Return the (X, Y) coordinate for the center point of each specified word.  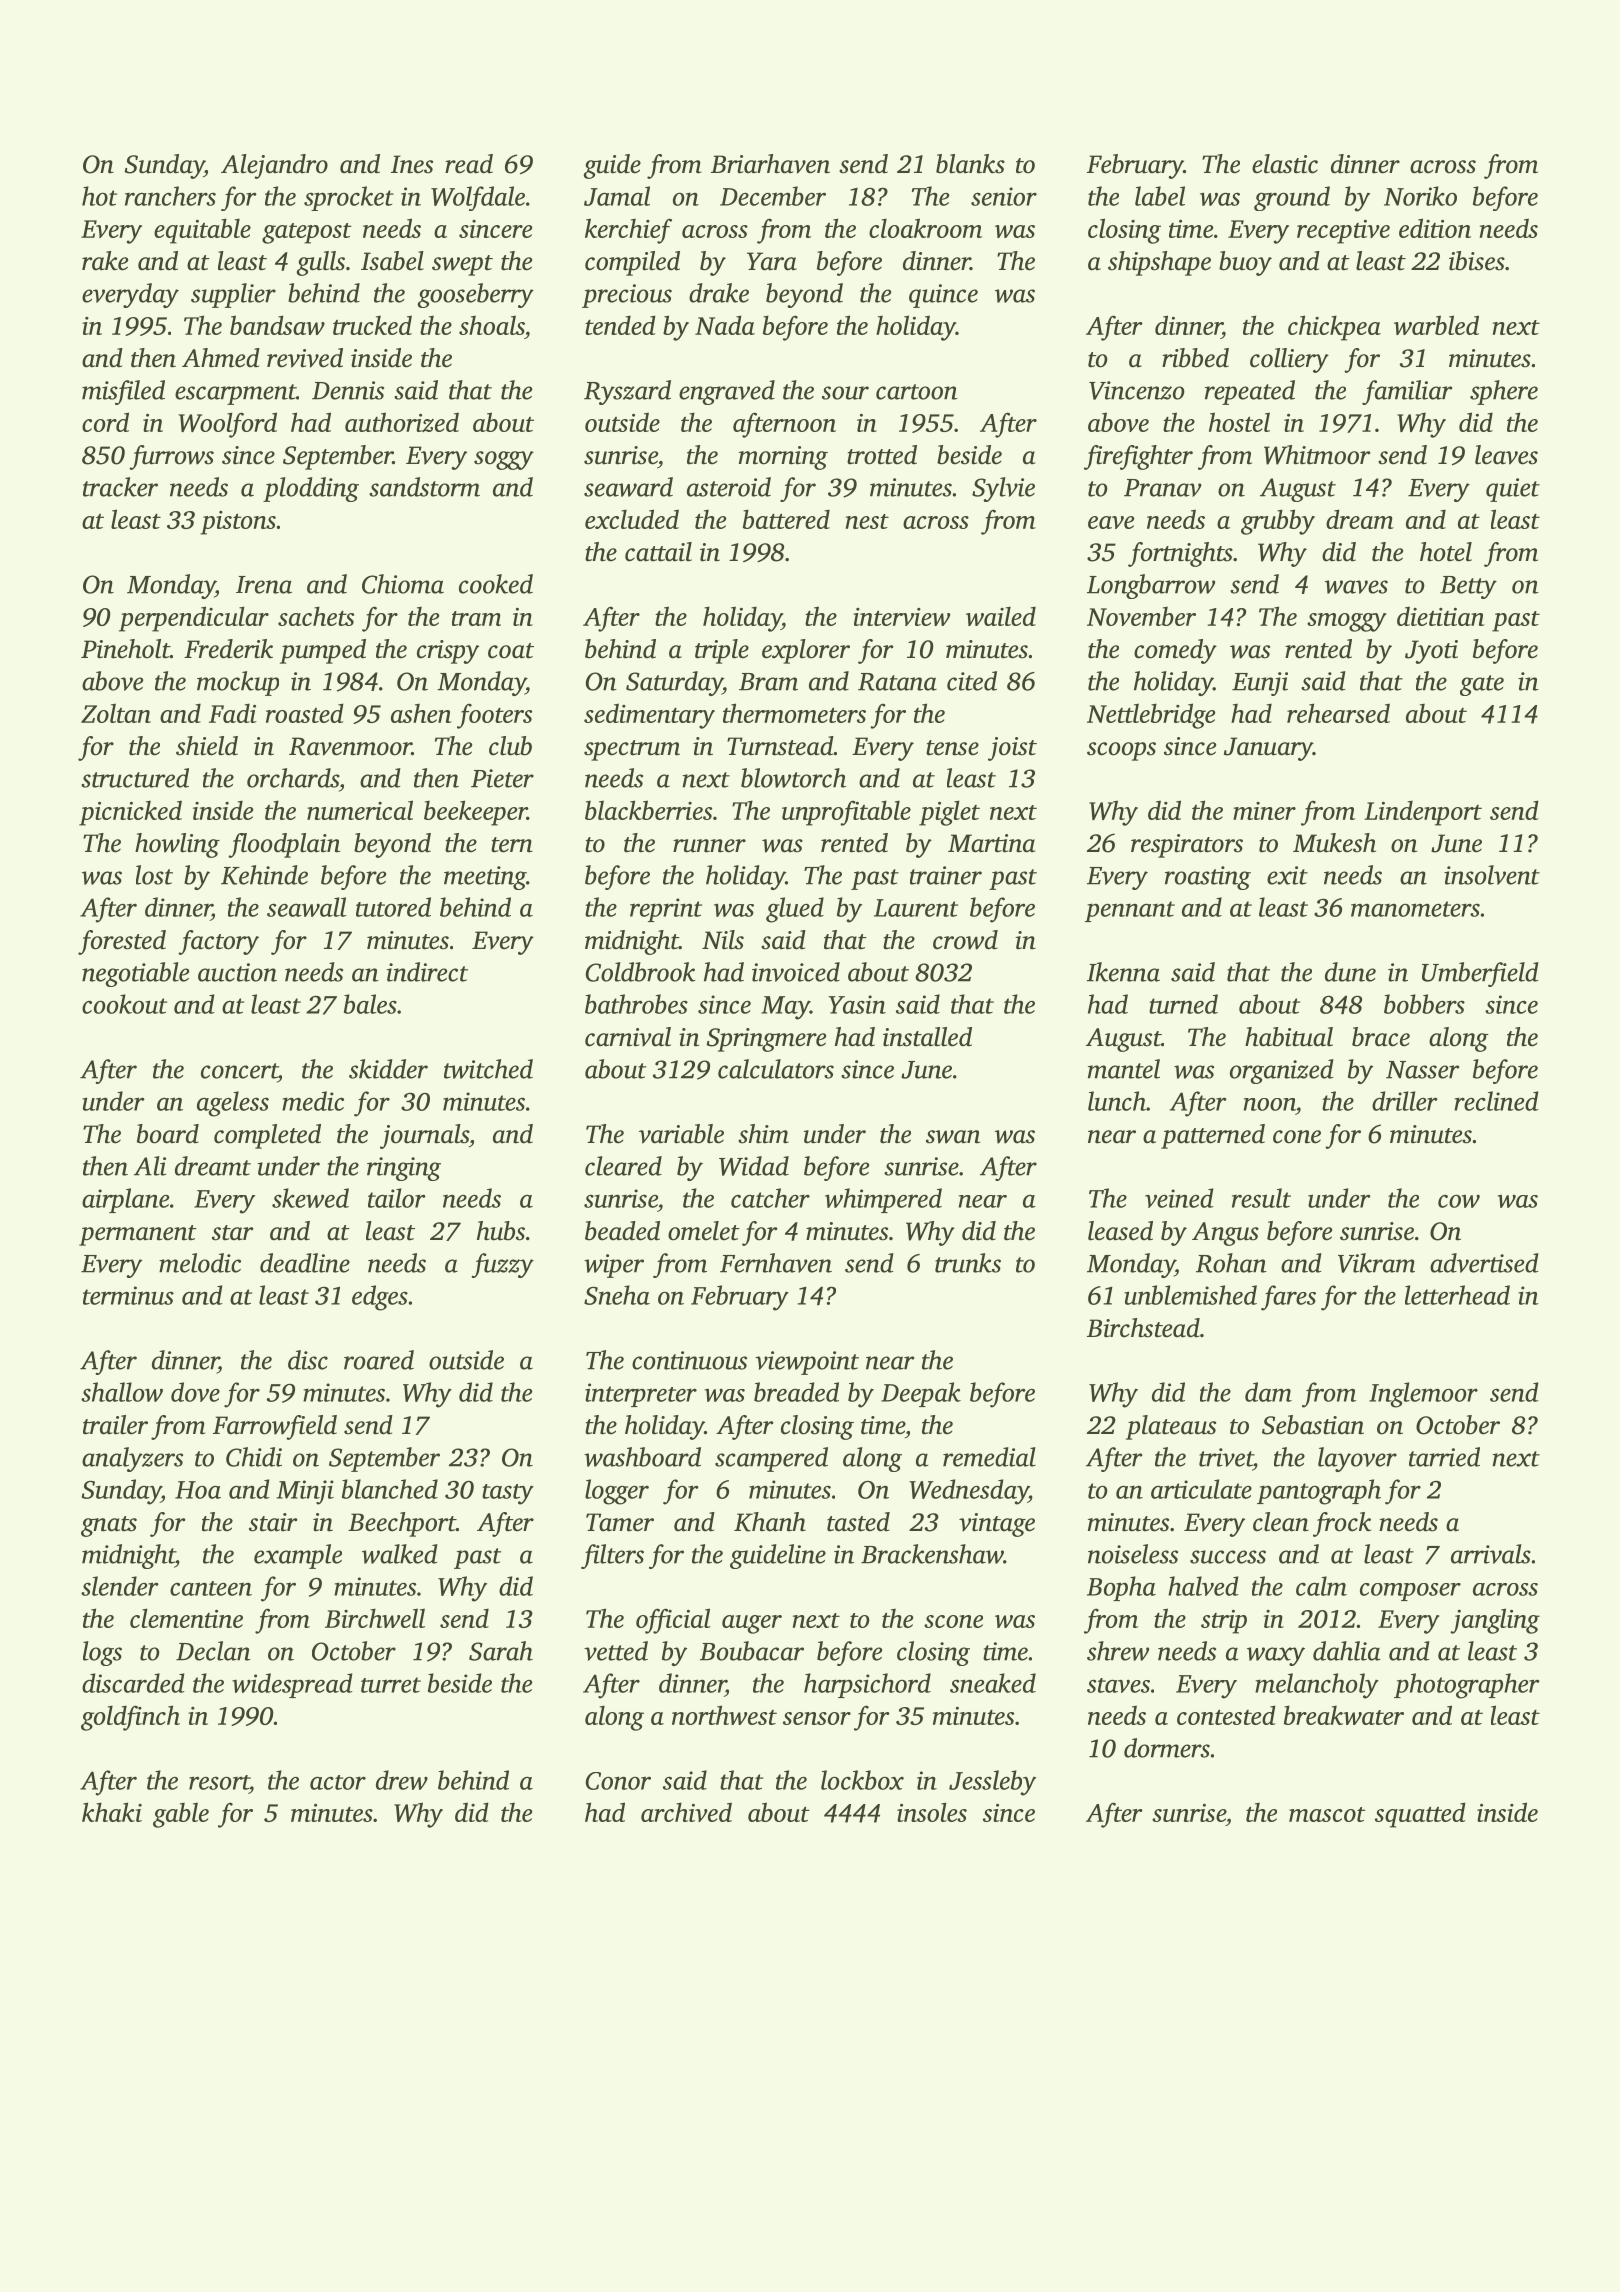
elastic (1285, 164)
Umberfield (1480, 974)
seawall (307, 907)
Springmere (766, 1040)
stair (273, 1522)
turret (391, 1685)
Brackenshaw (932, 1554)
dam (1268, 1392)
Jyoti (1431, 652)
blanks (970, 164)
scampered (771, 1459)
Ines (412, 164)
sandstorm (424, 487)
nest (867, 521)
